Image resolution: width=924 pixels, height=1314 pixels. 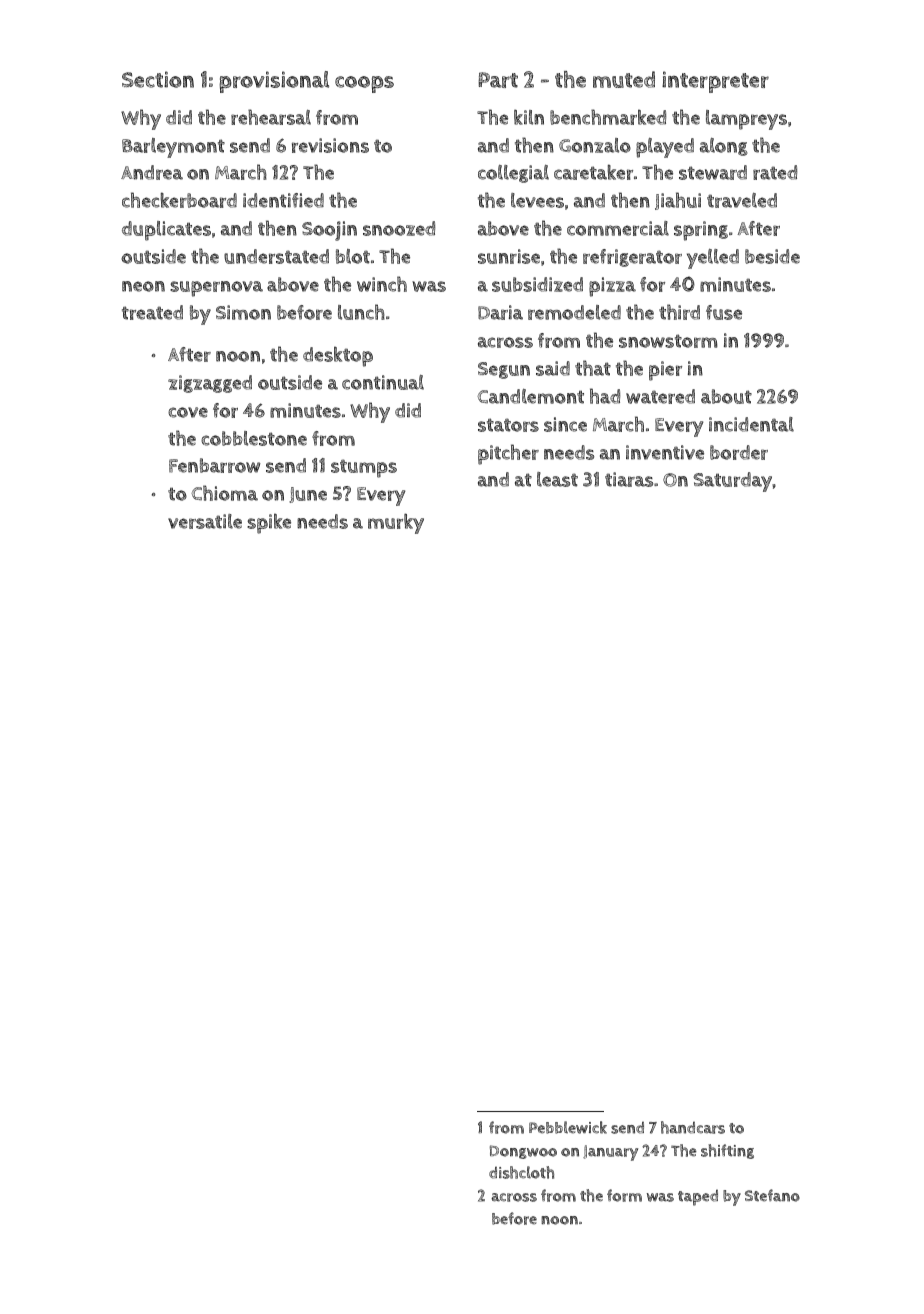 I want to click on Section, so click(x=158, y=79).
